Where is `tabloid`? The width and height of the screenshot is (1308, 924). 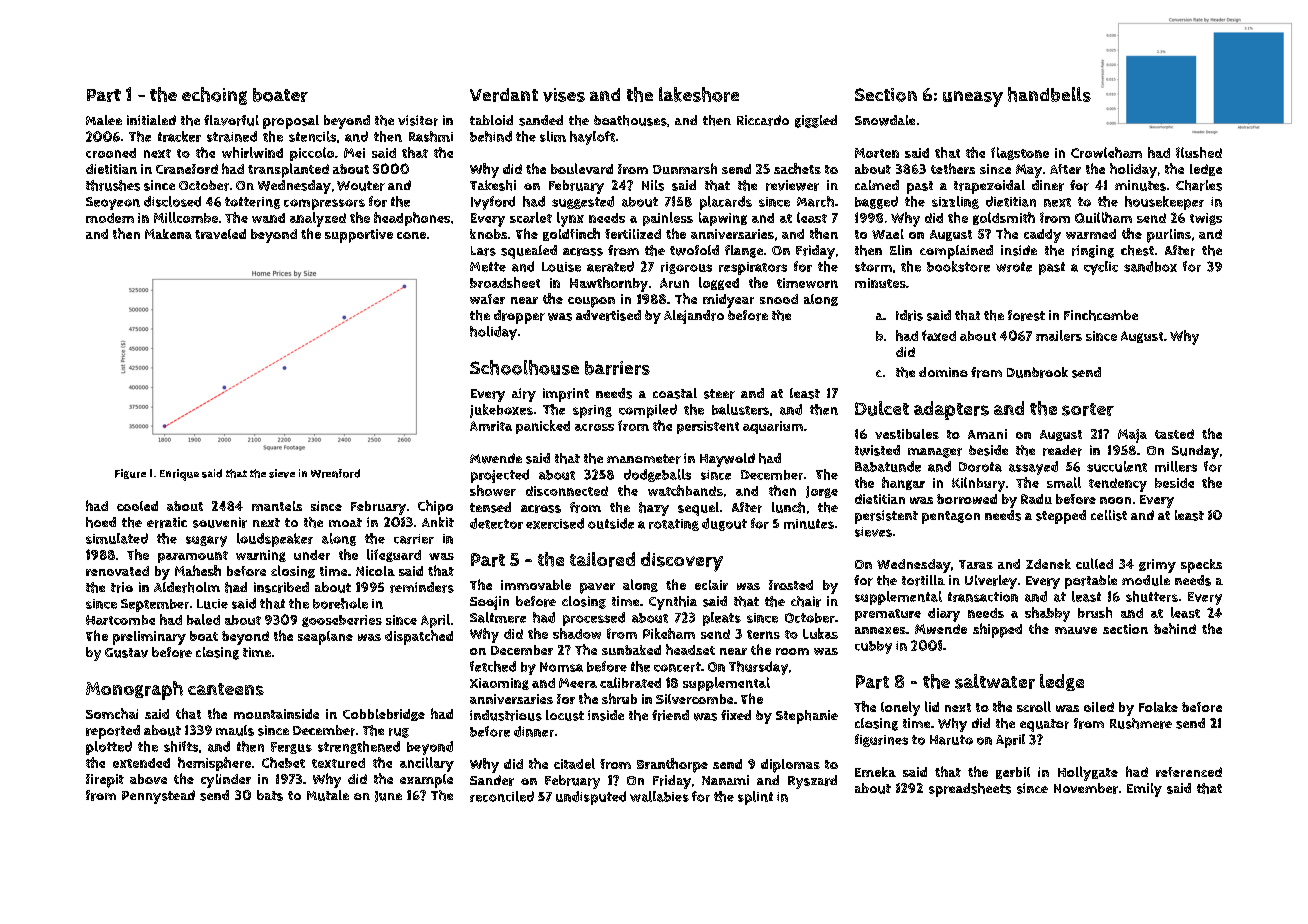
tabloid is located at coordinates (491, 120).
